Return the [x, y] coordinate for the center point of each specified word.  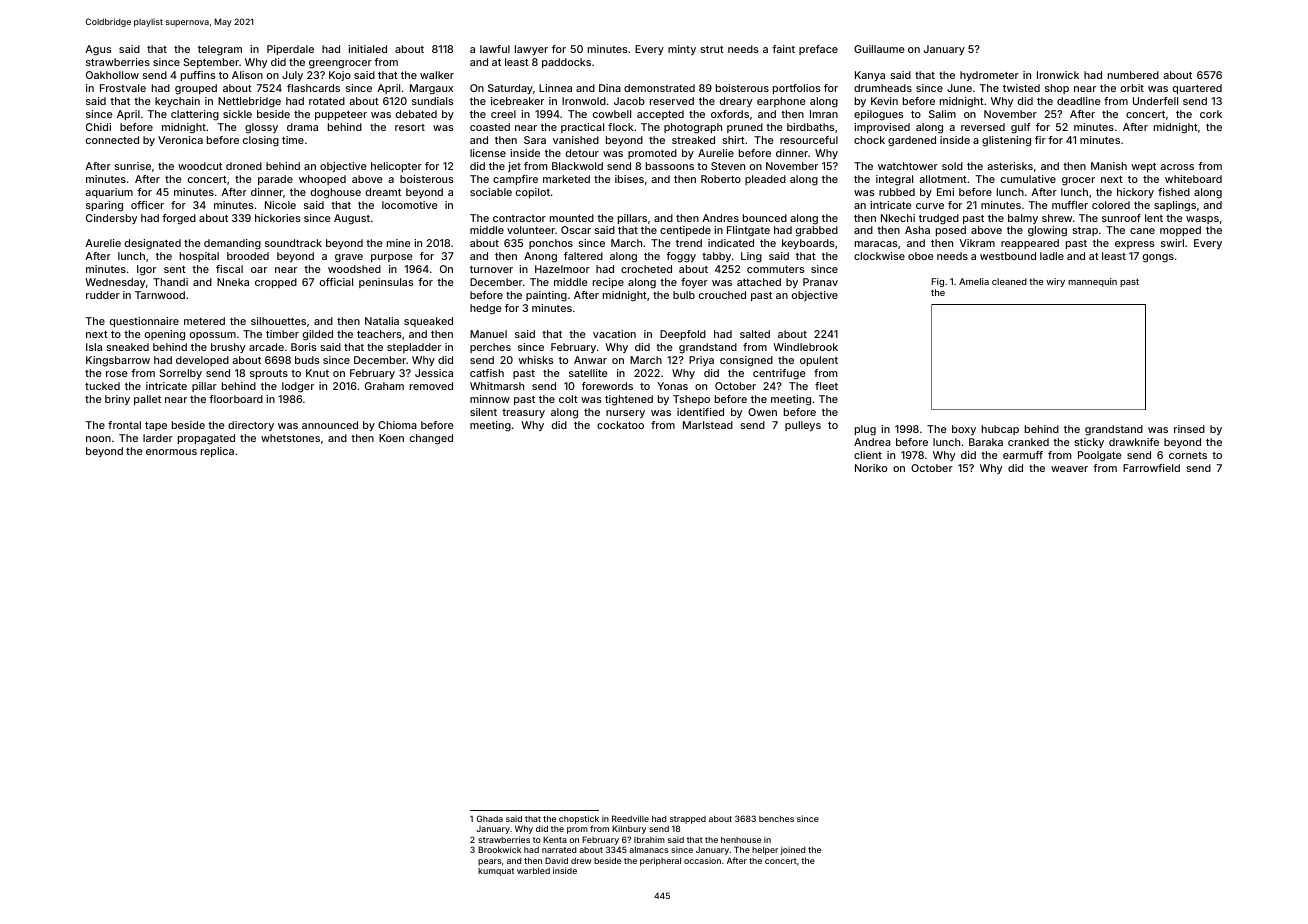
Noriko [871, 468]
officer [147, 205]
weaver [1069, 469]
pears [489, 862]
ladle [1052, 256]
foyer [694, 283]
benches [776, 818]
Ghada [490, 818]
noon [98, 439]
